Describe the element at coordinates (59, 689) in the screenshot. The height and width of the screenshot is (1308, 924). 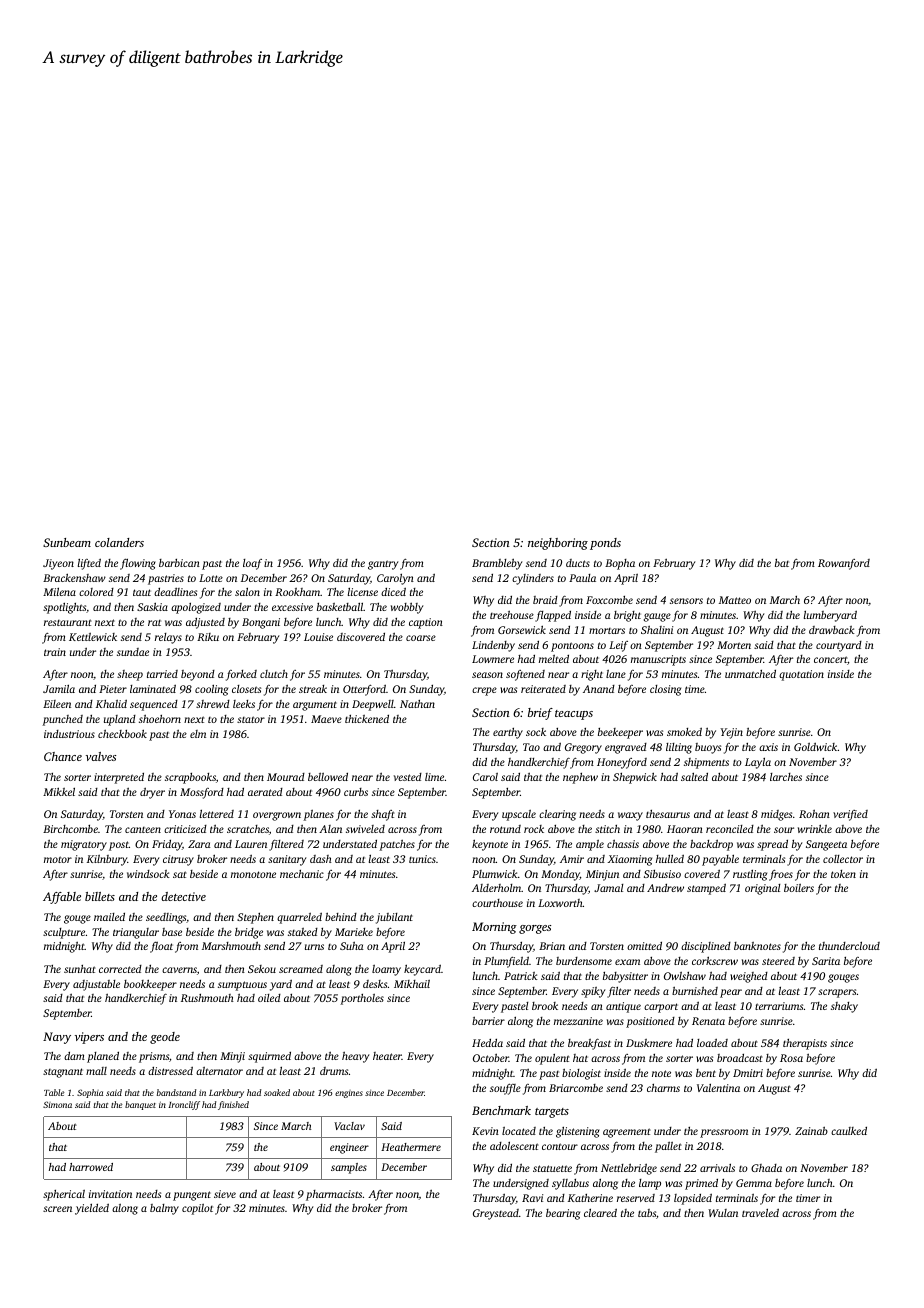
I see `Jamila` at that location.
